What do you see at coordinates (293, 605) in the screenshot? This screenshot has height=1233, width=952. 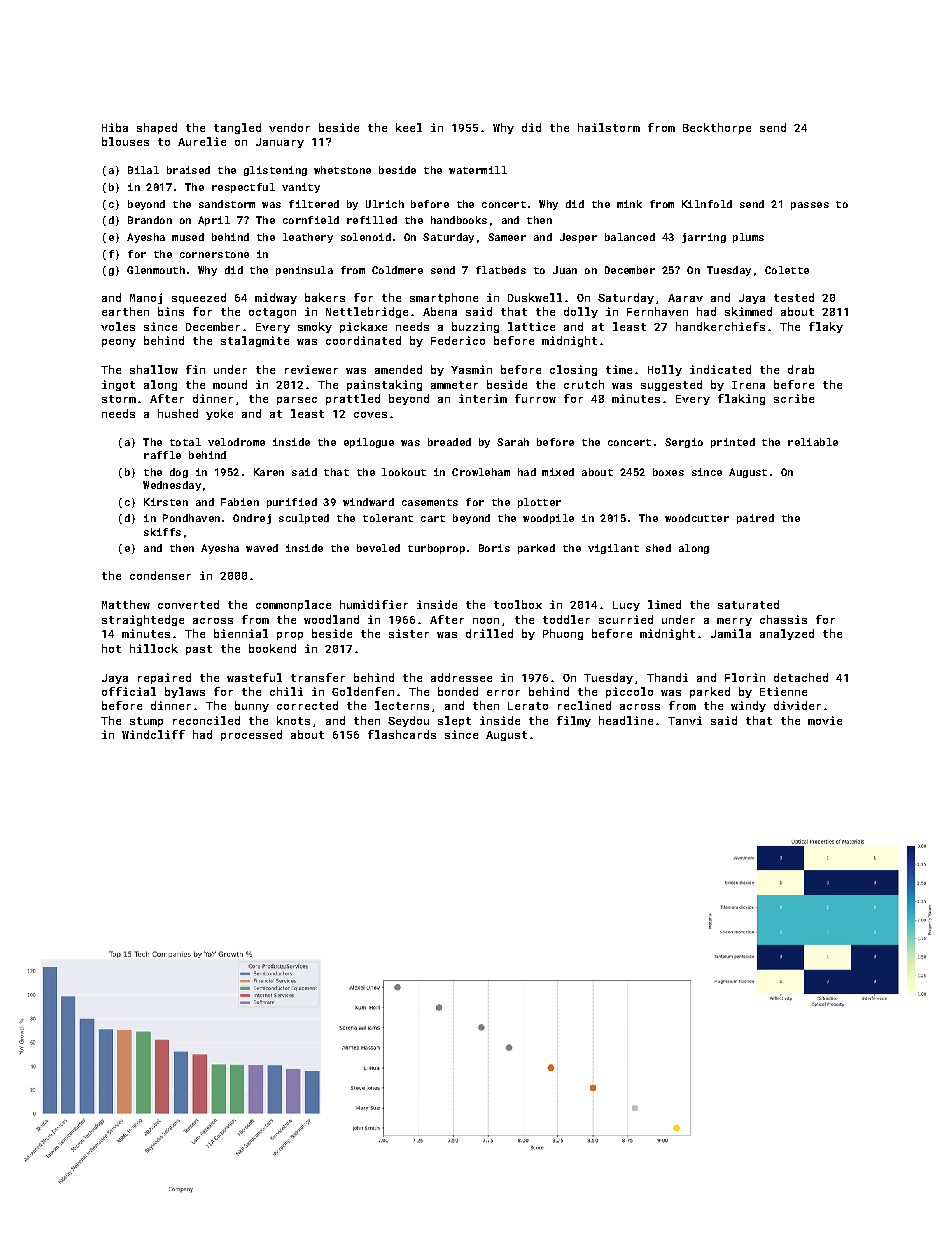 I see `commonplace` at bounding box center [293, 605].
